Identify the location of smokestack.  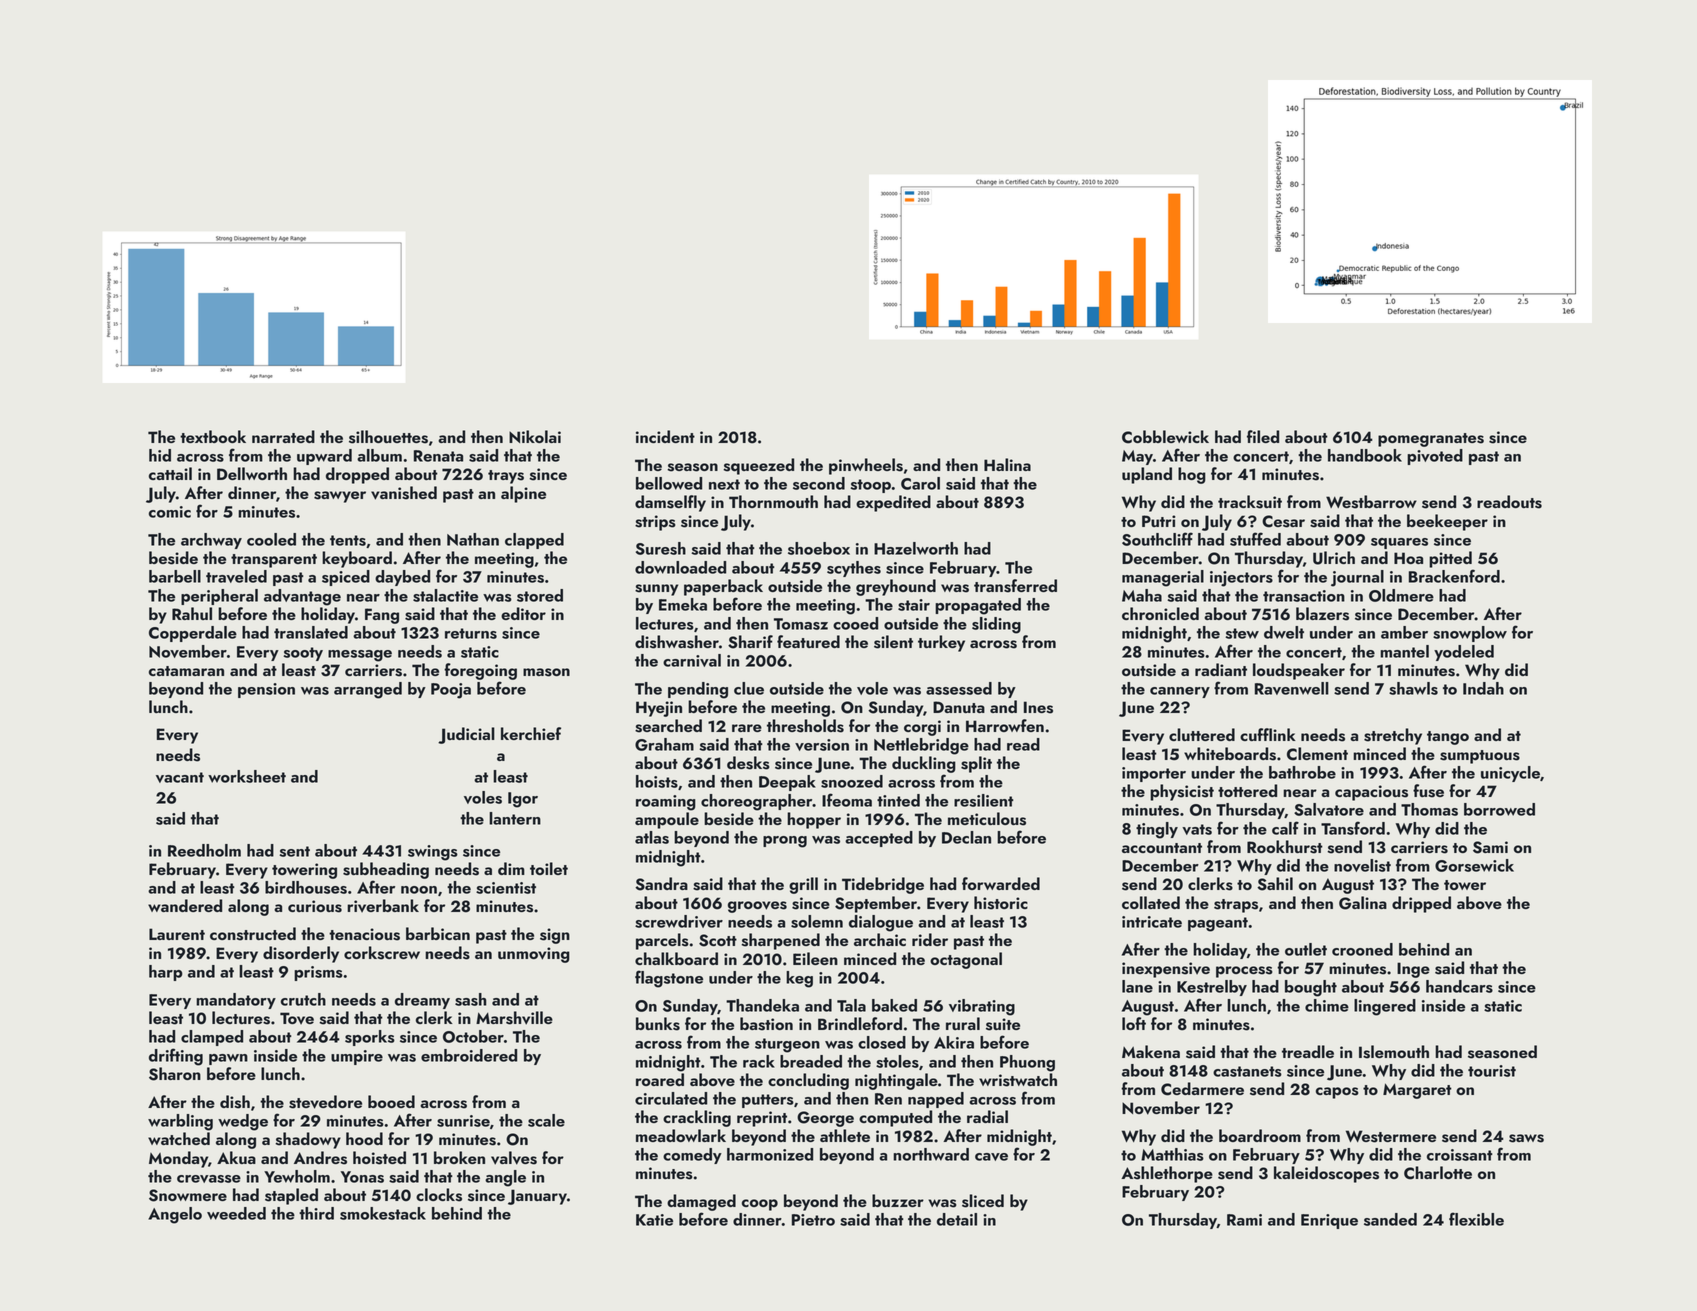
(383, 1213).
